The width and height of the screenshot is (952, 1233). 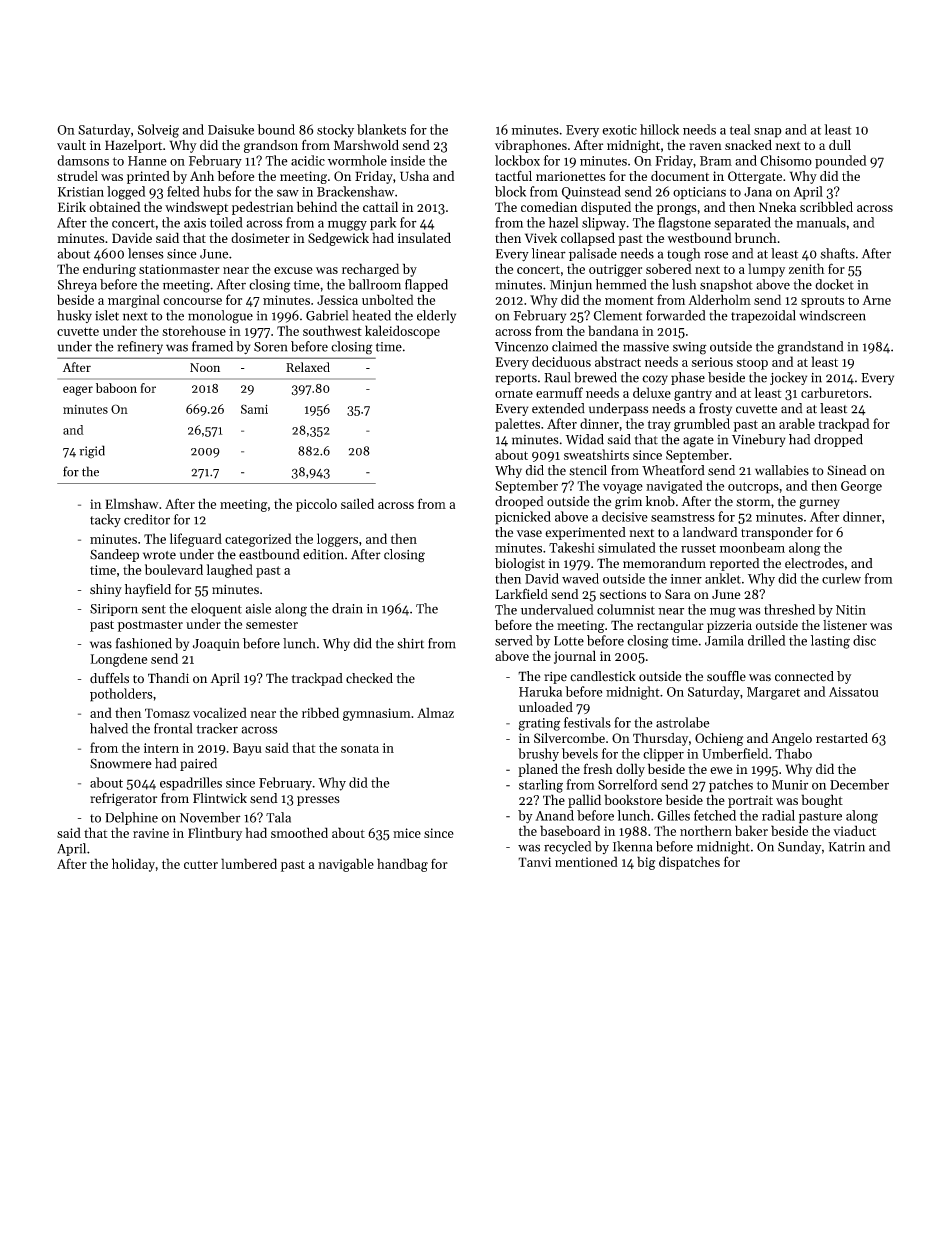 What do you see at coordinates (519, 502) in the screenshot?
I see `drooped` at bounding box center [519, 502].
